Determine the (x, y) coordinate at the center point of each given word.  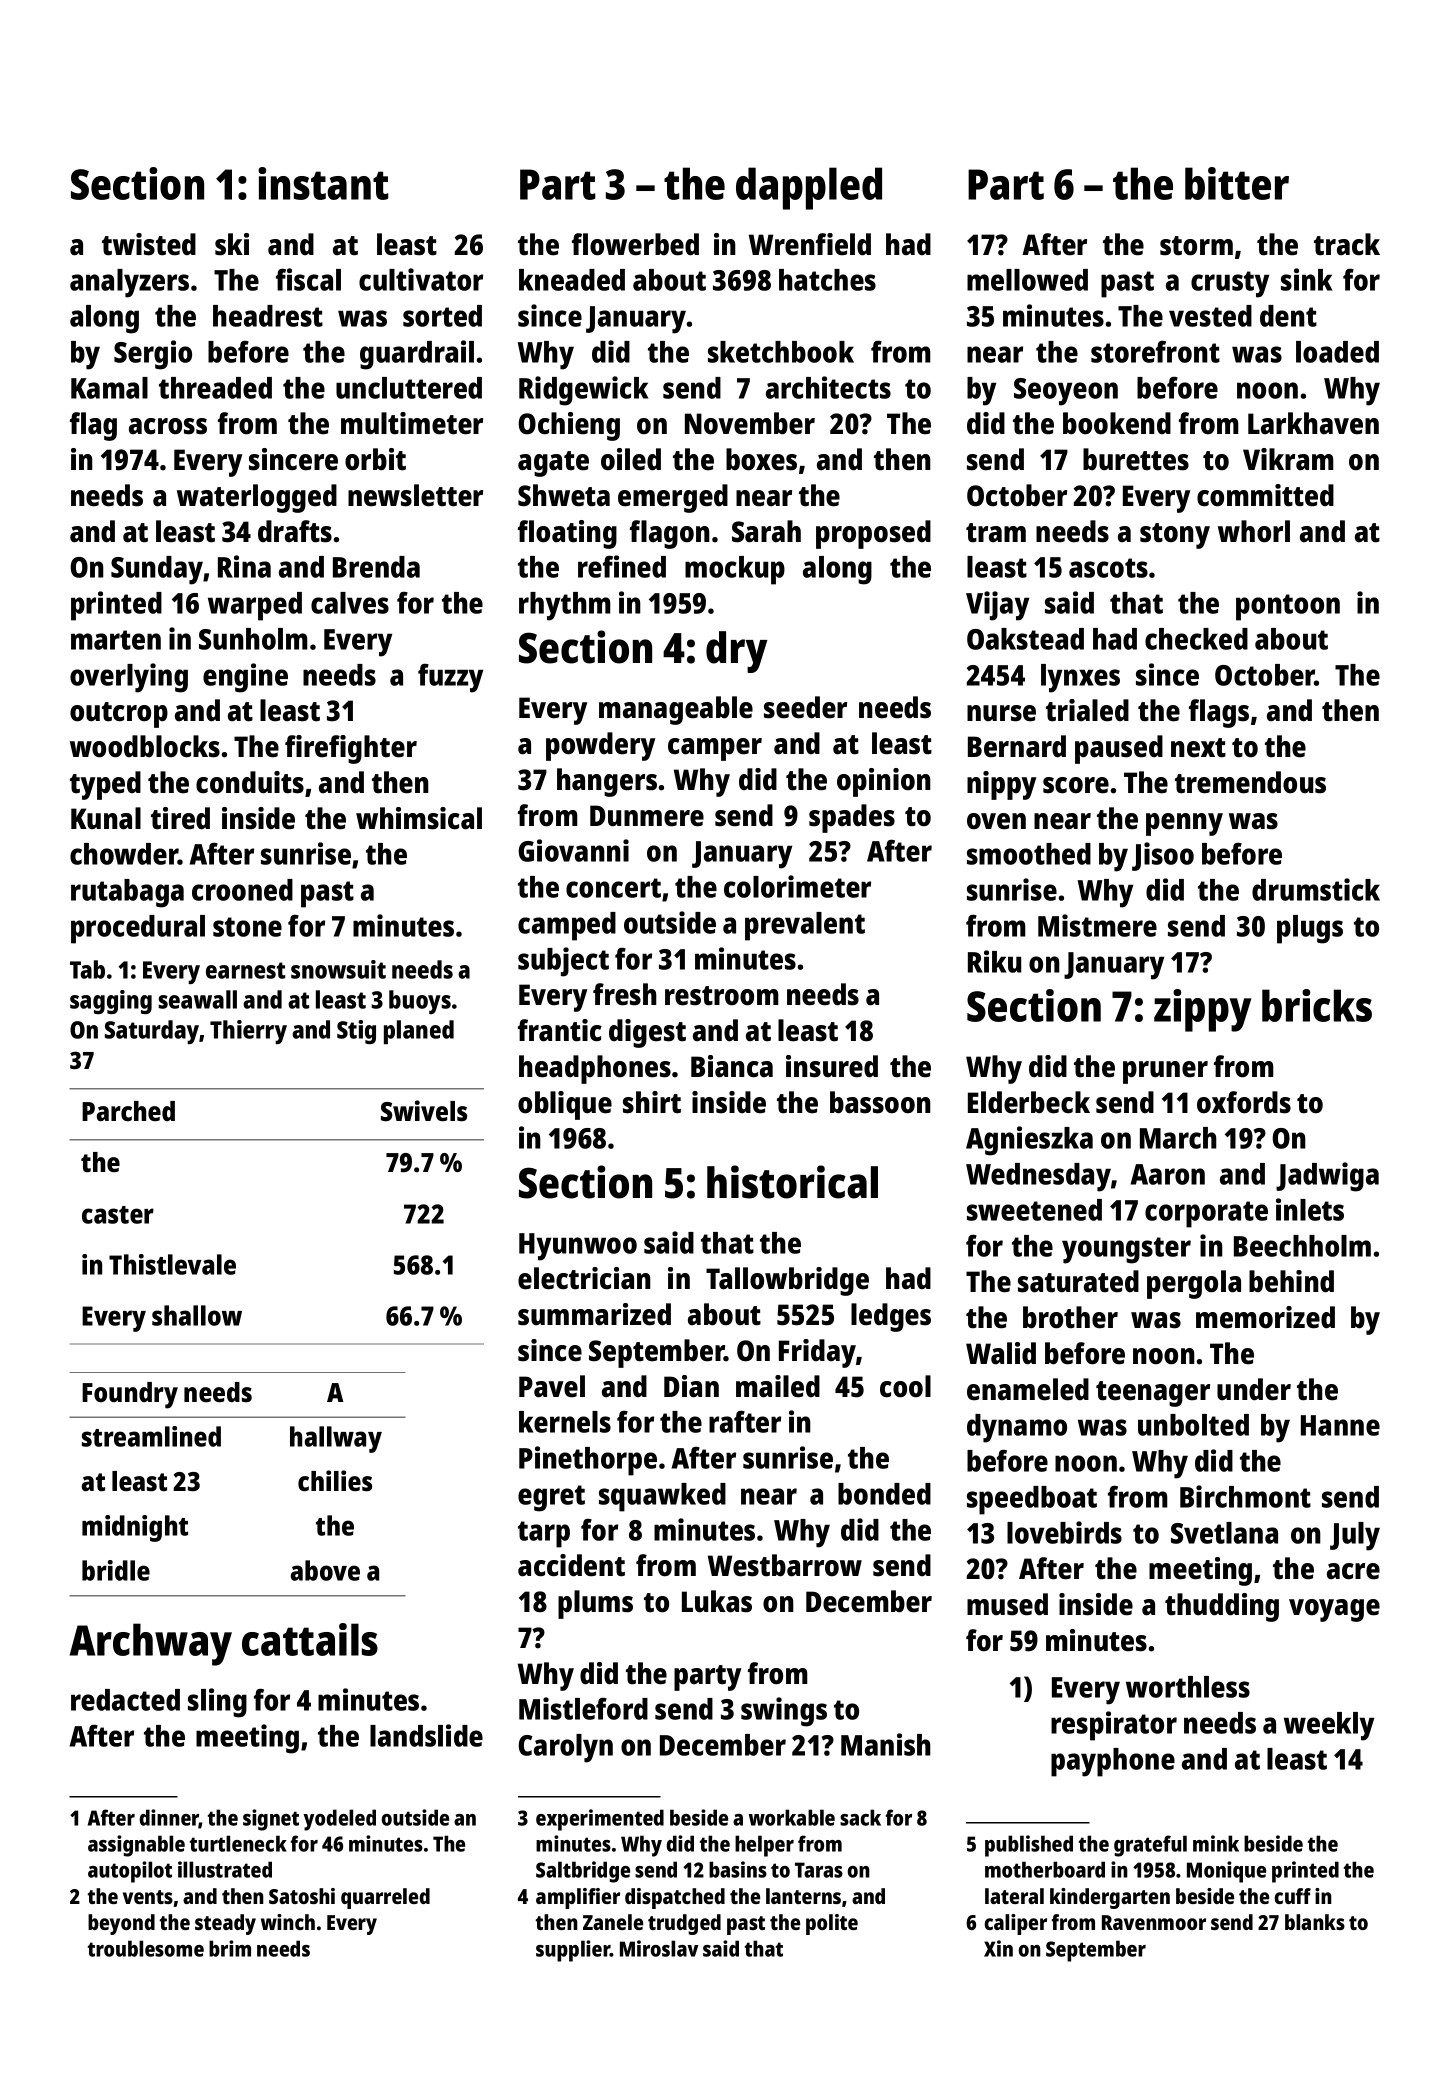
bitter (1237, 183)
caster (118, 1215)
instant (323, 183)
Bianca (732, 1066)
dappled (809, 188)
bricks (1317, 1005)
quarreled (385, 1898)
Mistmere (1097, 925)
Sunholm (253, 639)
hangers (607, 782)
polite (832, 1924)
